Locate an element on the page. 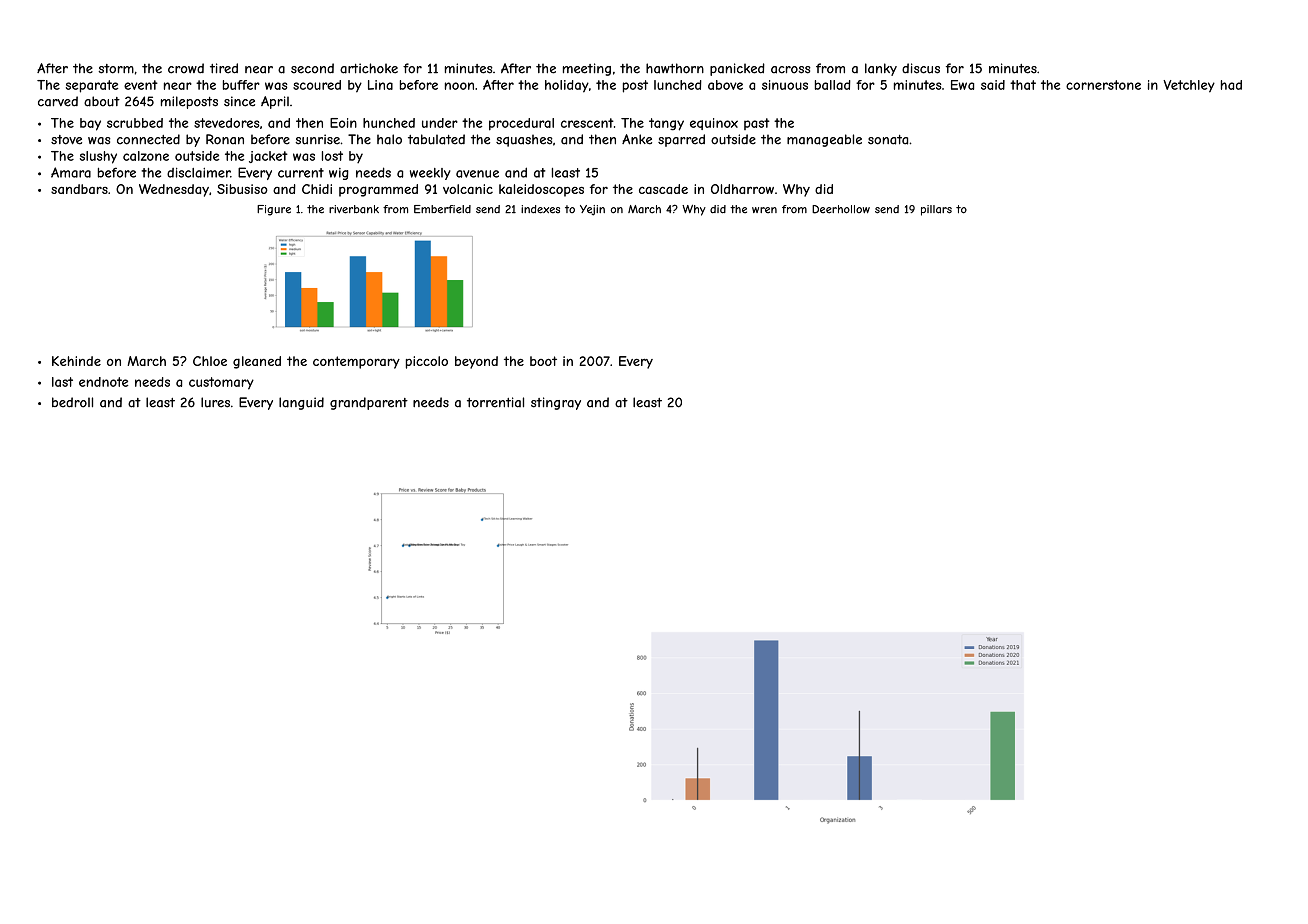  boot is located at coordinates (543, 361).
